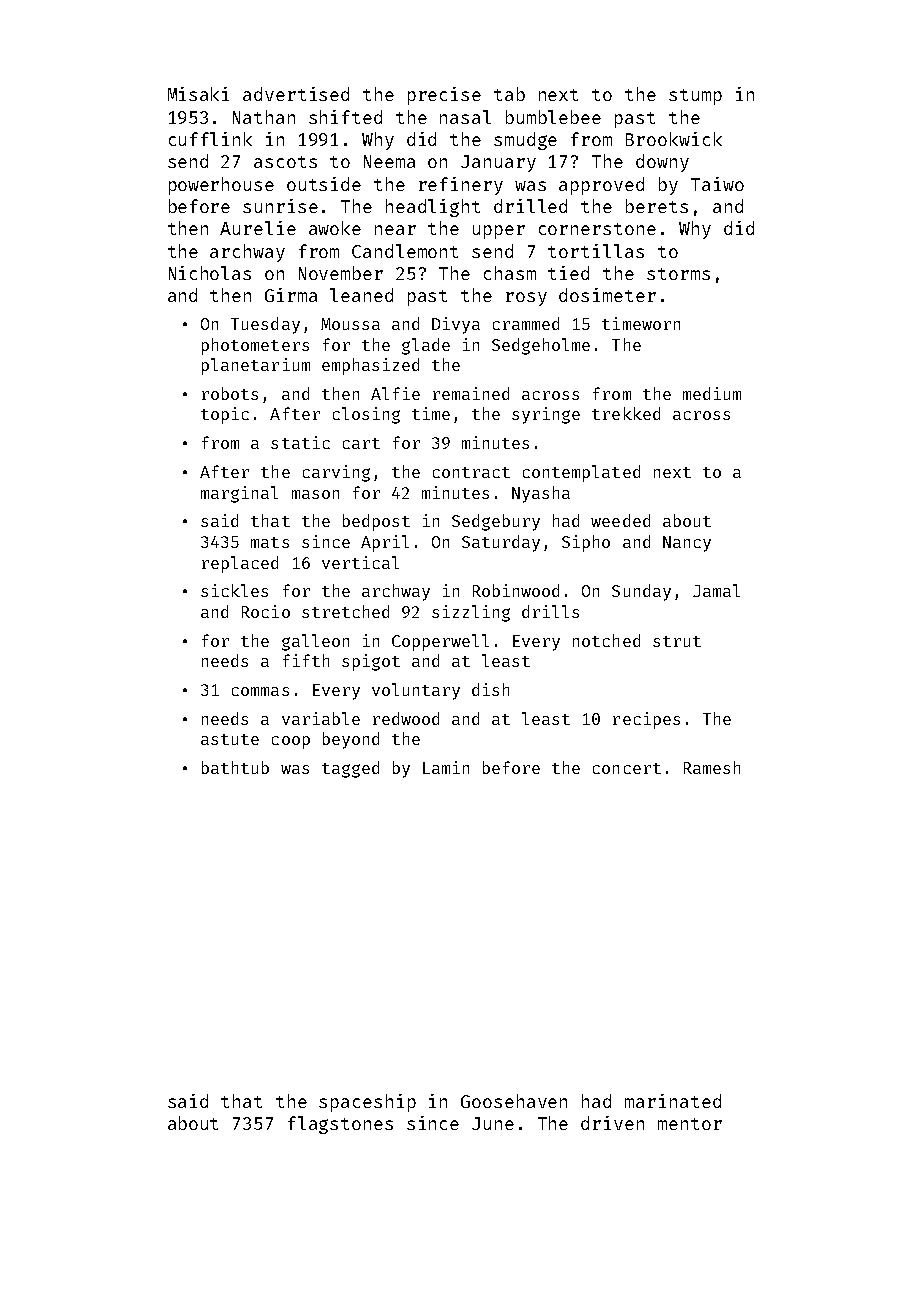  I want to click on medium, so click(712, 393).
